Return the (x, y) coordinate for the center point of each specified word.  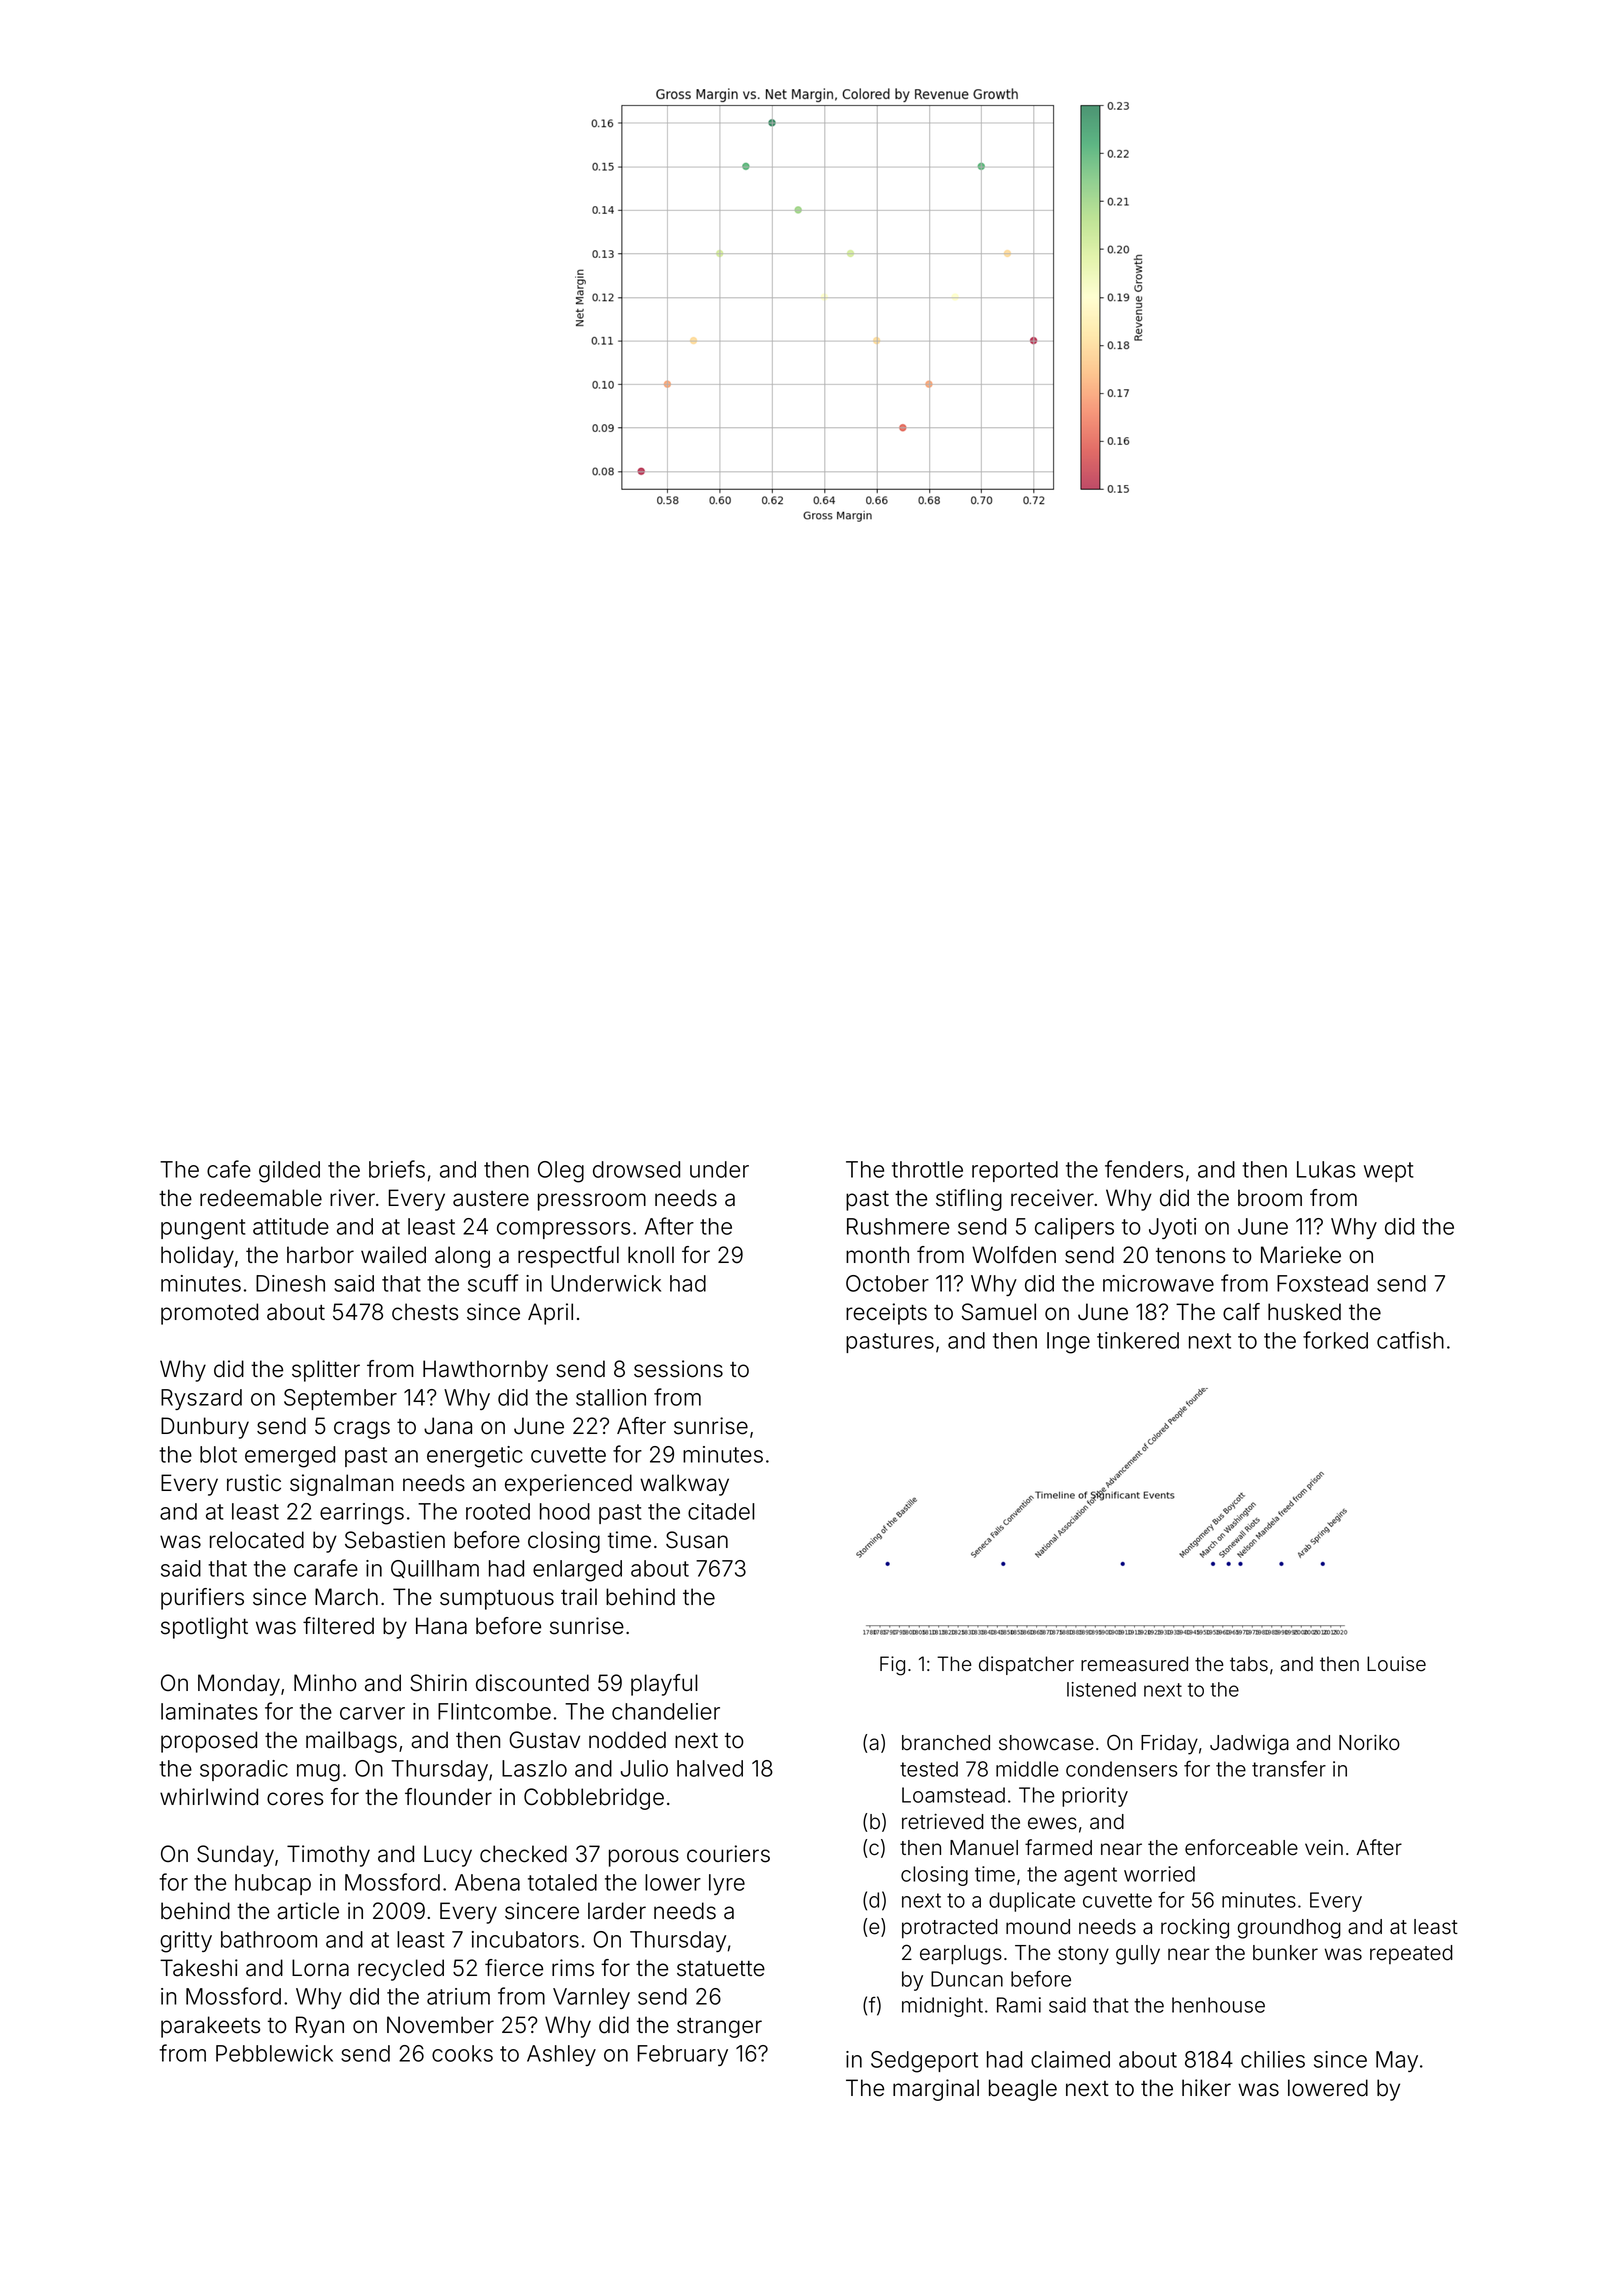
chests (425, 1312)
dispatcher (1026, 1665)
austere (491, 1199)
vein (1324, 1848)
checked (523, 1854)
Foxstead (1322, 1283)
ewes (1052, 1823)
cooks (462, 2053)
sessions (678, 1369)
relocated (257, 1540)
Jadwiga (1249, 1745)
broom (1270, 1198)
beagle (1023, 2090)
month (877, 1255)
